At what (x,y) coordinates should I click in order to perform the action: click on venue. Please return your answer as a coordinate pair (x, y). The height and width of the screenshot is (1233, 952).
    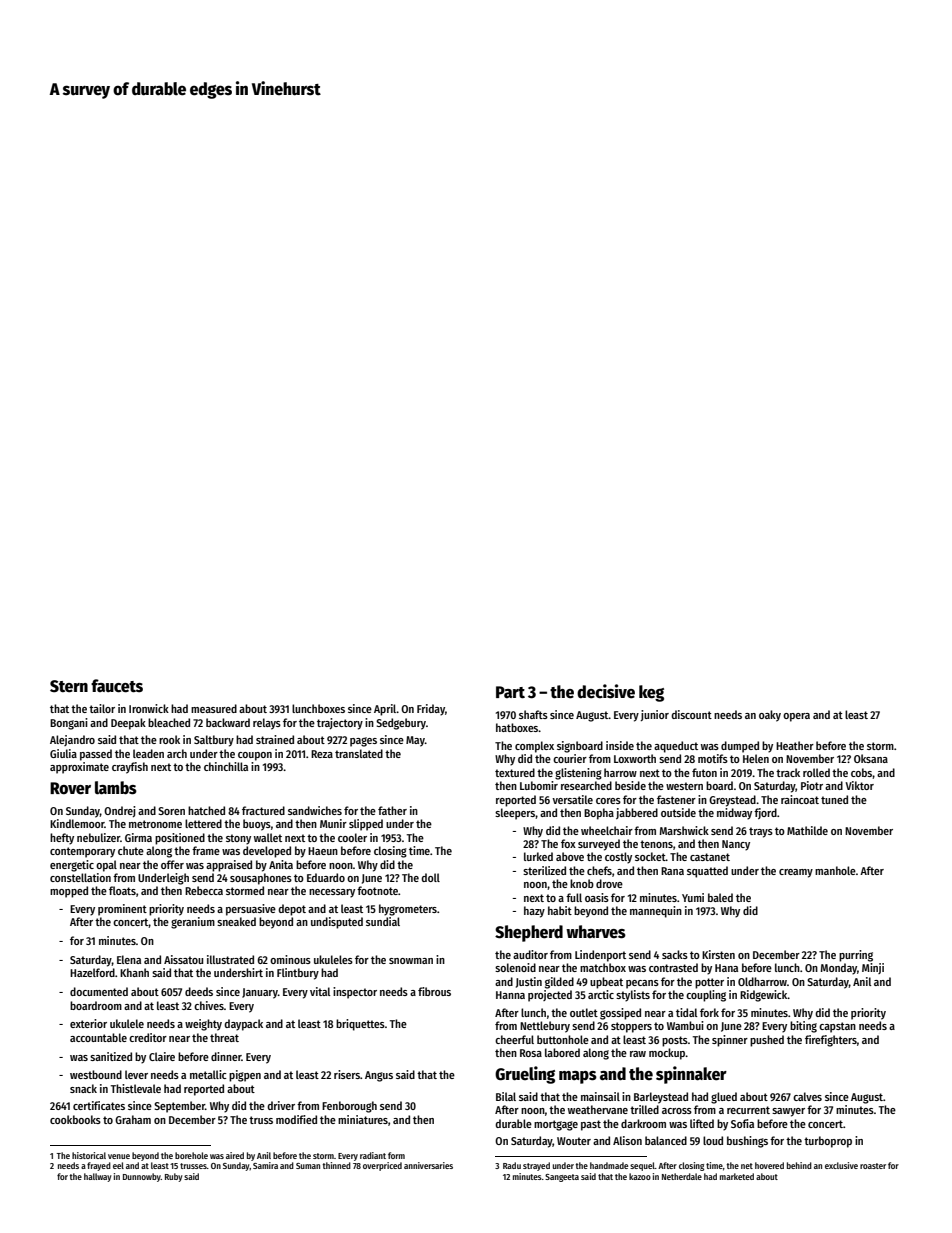
    Looking at the image, I should click on (119, 1156).
